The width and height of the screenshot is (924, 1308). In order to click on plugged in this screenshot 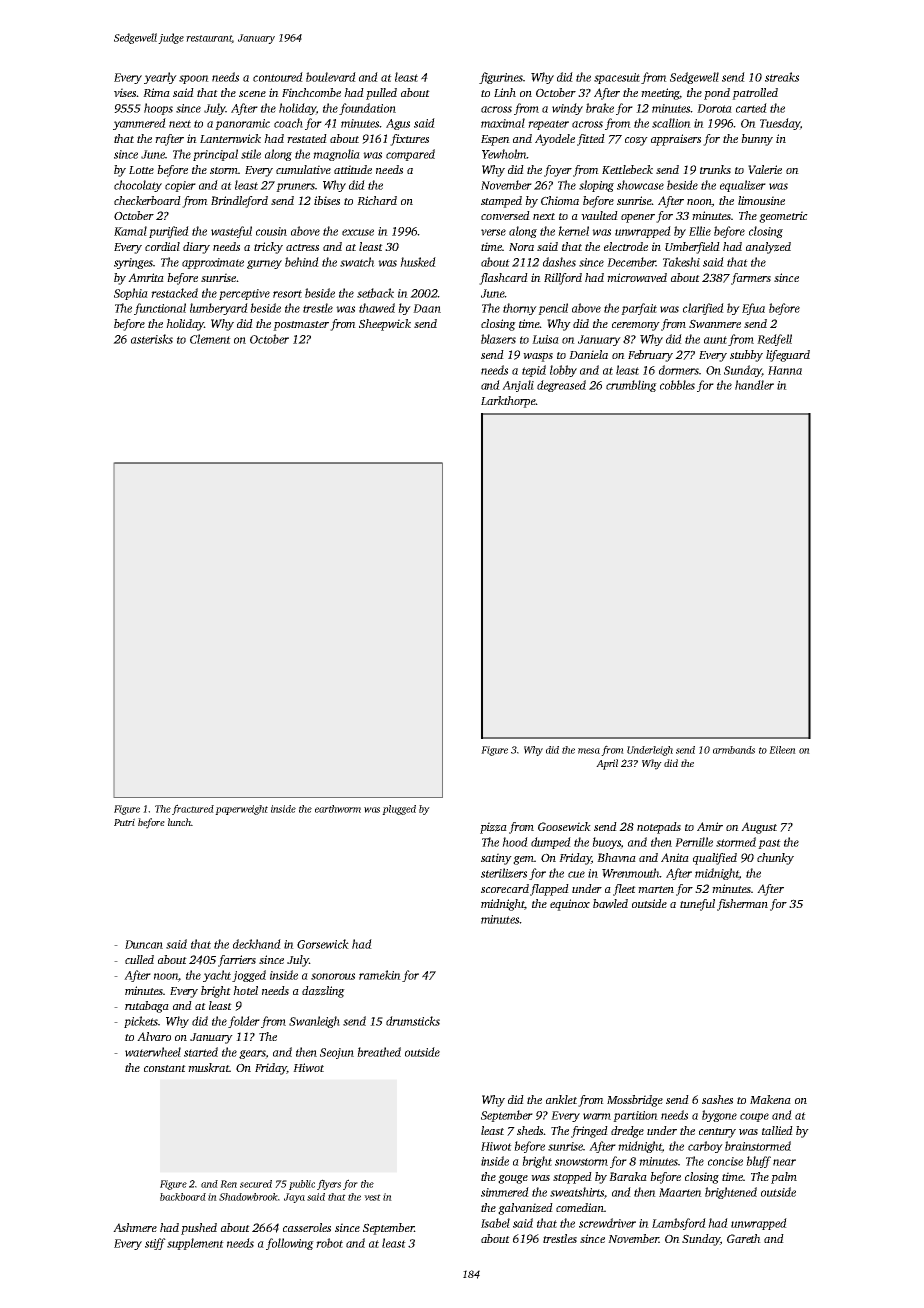, I will do `click(399, 810)`.
